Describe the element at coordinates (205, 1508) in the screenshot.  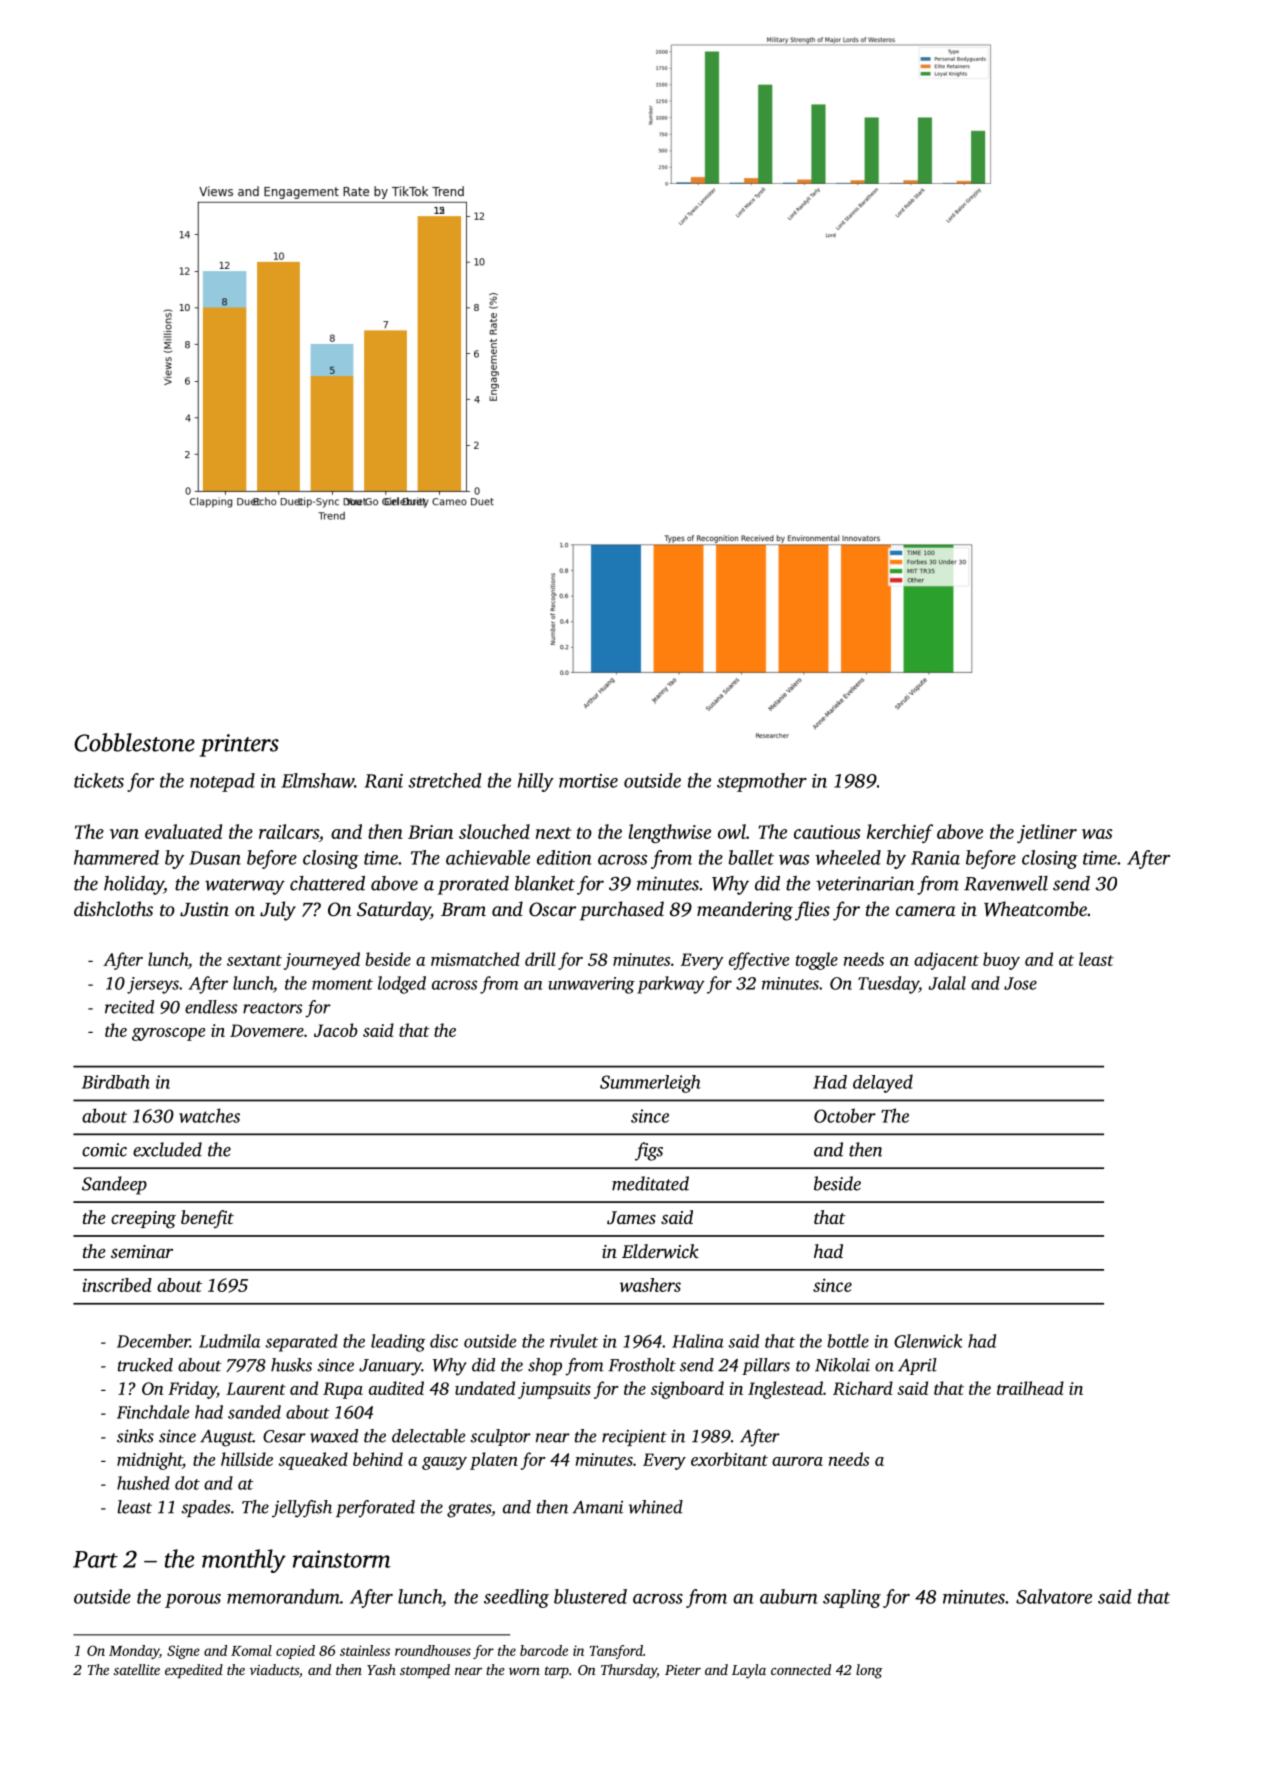
I see `spades` at that location.
